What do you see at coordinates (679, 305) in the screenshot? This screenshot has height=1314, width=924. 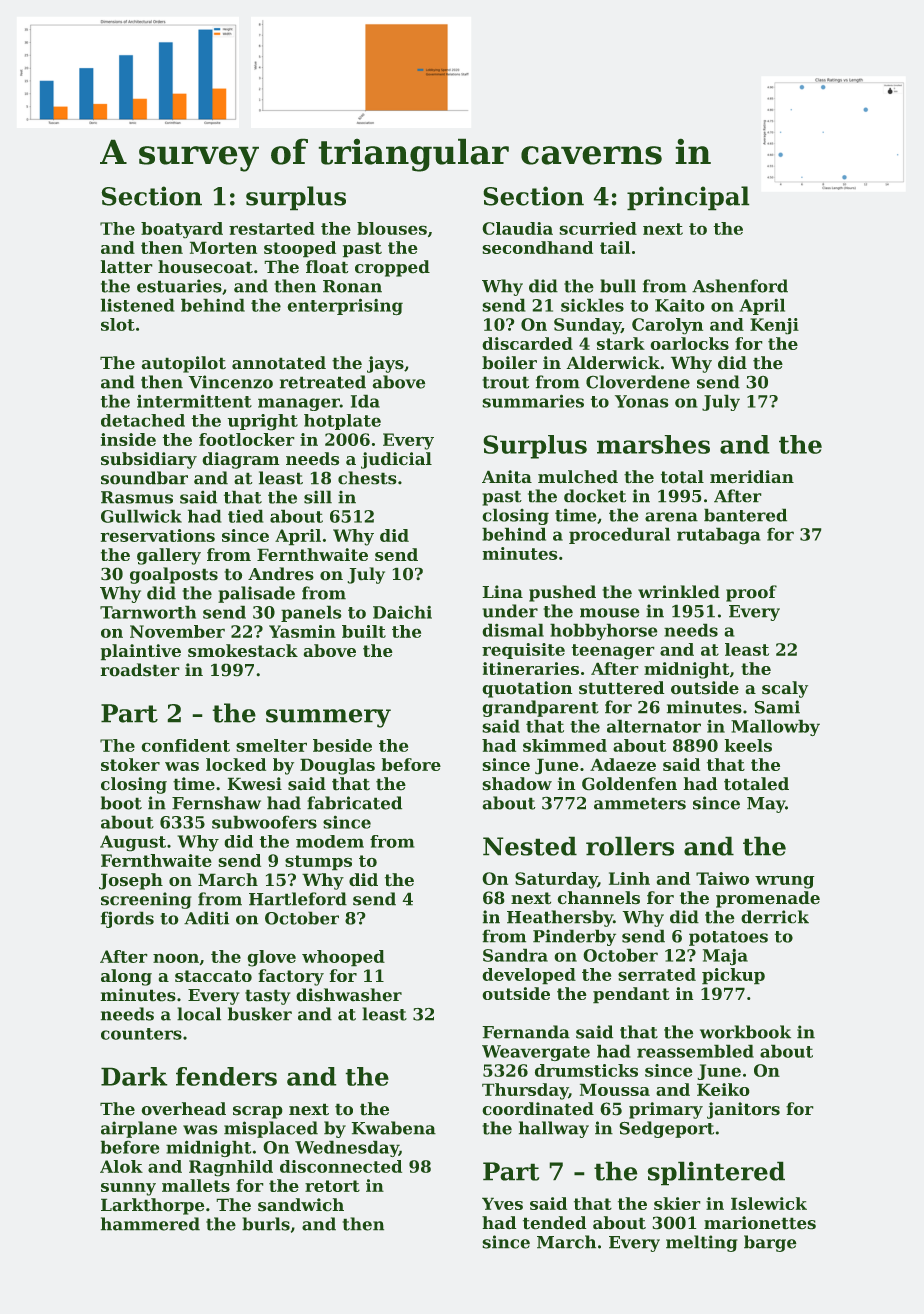 I see `Kaito` at bounding box center [679, 305].
